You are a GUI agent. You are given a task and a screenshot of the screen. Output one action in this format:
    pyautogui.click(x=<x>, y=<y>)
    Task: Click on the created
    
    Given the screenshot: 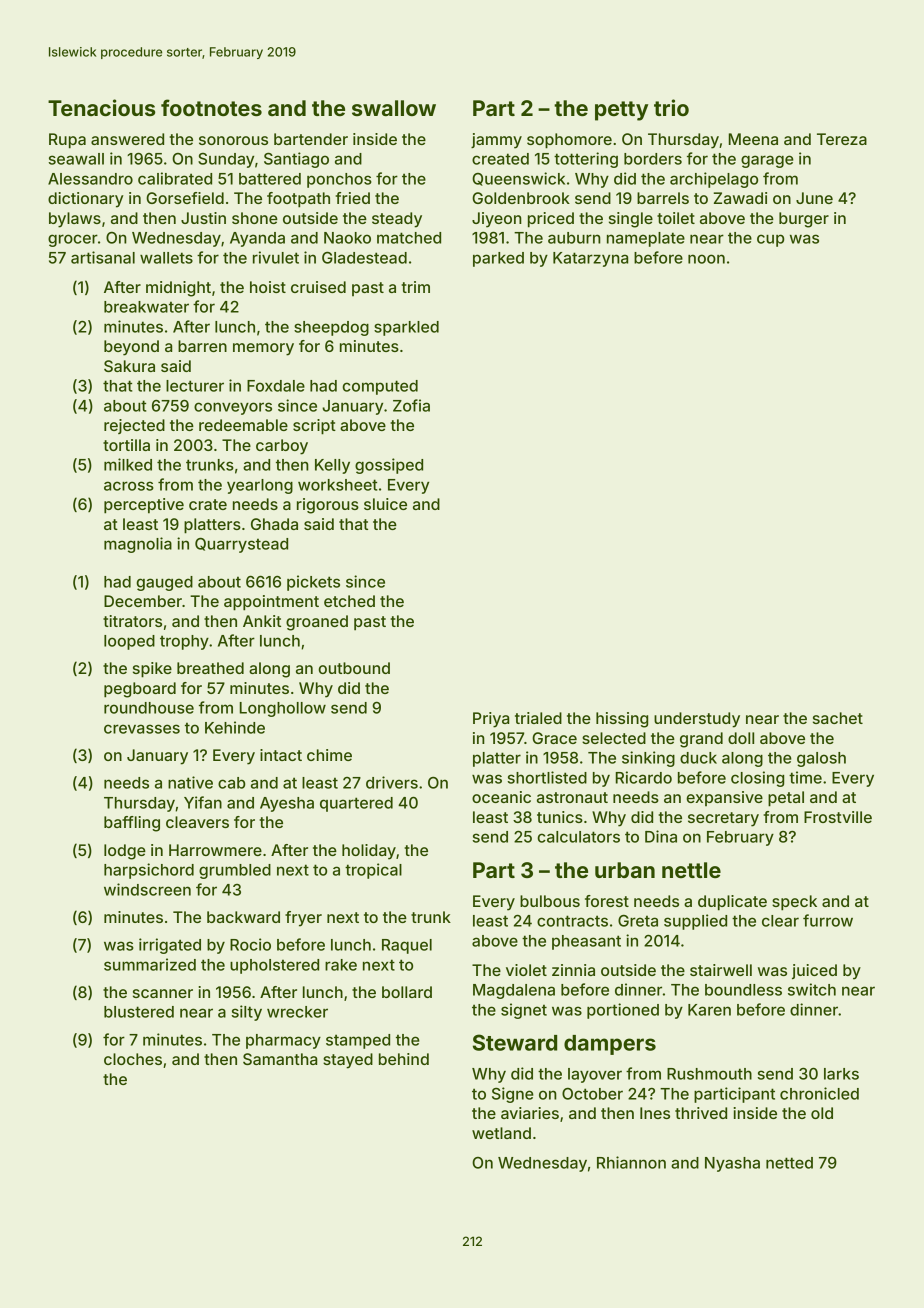 What is the action you would take?
    pyautogui.click(x=500, y=159)
